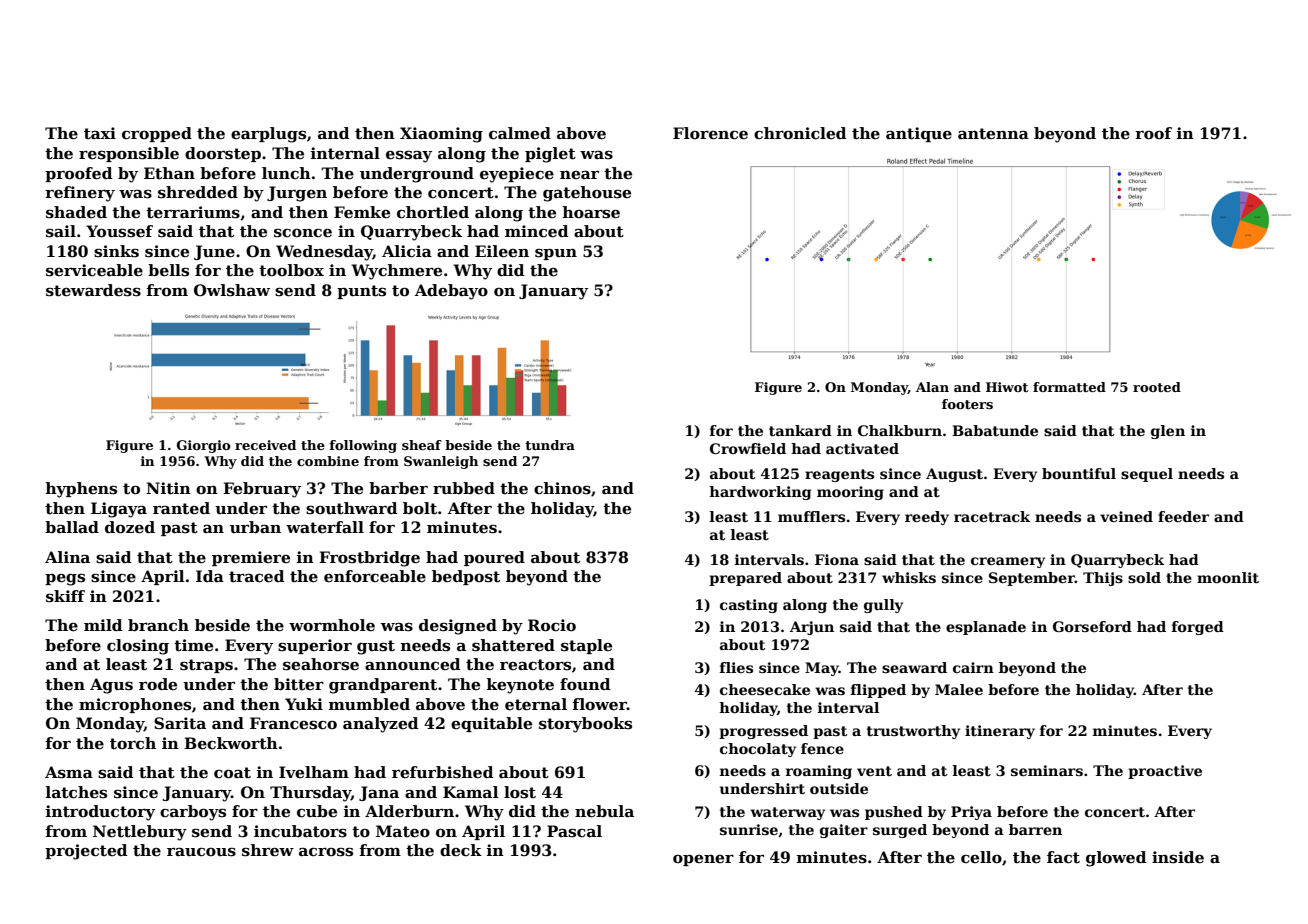 This page has width=1308, height=924. Describe the element at coordinates (201, 852) in the page. I see `raucous` at that location.
